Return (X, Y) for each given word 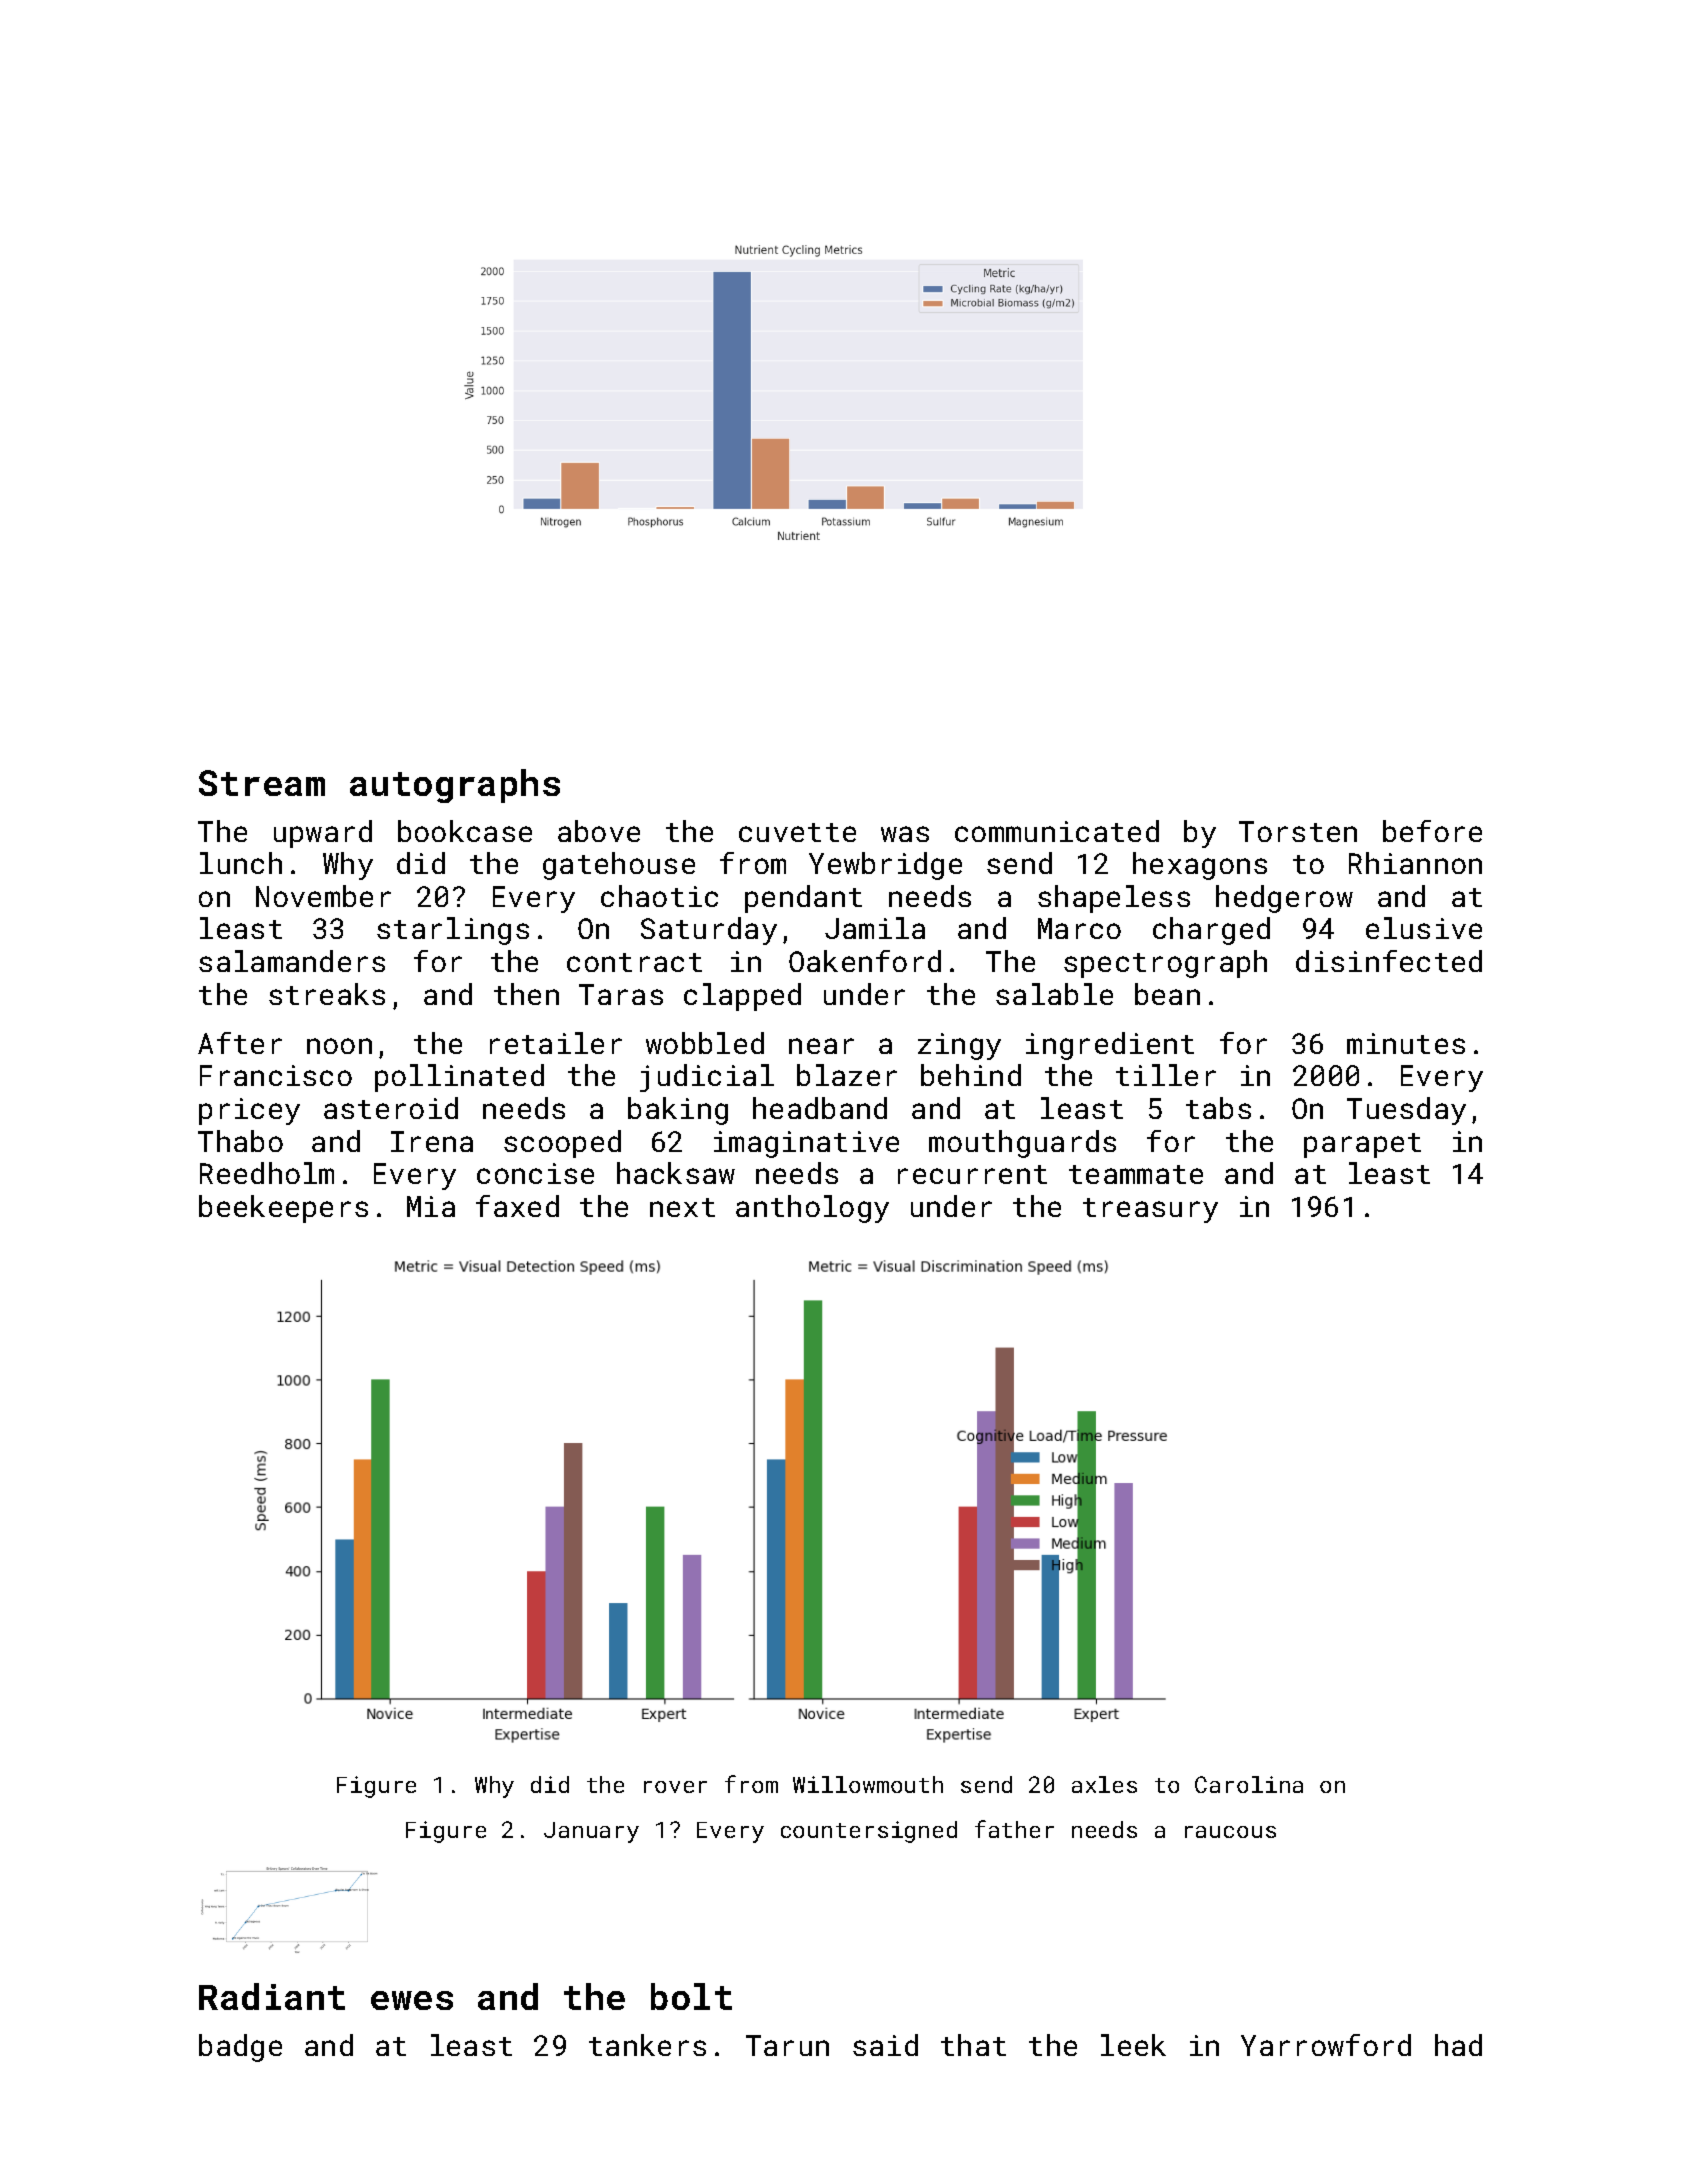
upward (323, 834)
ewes (412, 2000)
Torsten (1298, 831)
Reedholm (267, 1173)
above (599, 831)
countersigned (869, 1832)
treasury (1150, 1210)
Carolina (1249, 1784)
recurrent (972, 1174)
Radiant (272, 1996)
